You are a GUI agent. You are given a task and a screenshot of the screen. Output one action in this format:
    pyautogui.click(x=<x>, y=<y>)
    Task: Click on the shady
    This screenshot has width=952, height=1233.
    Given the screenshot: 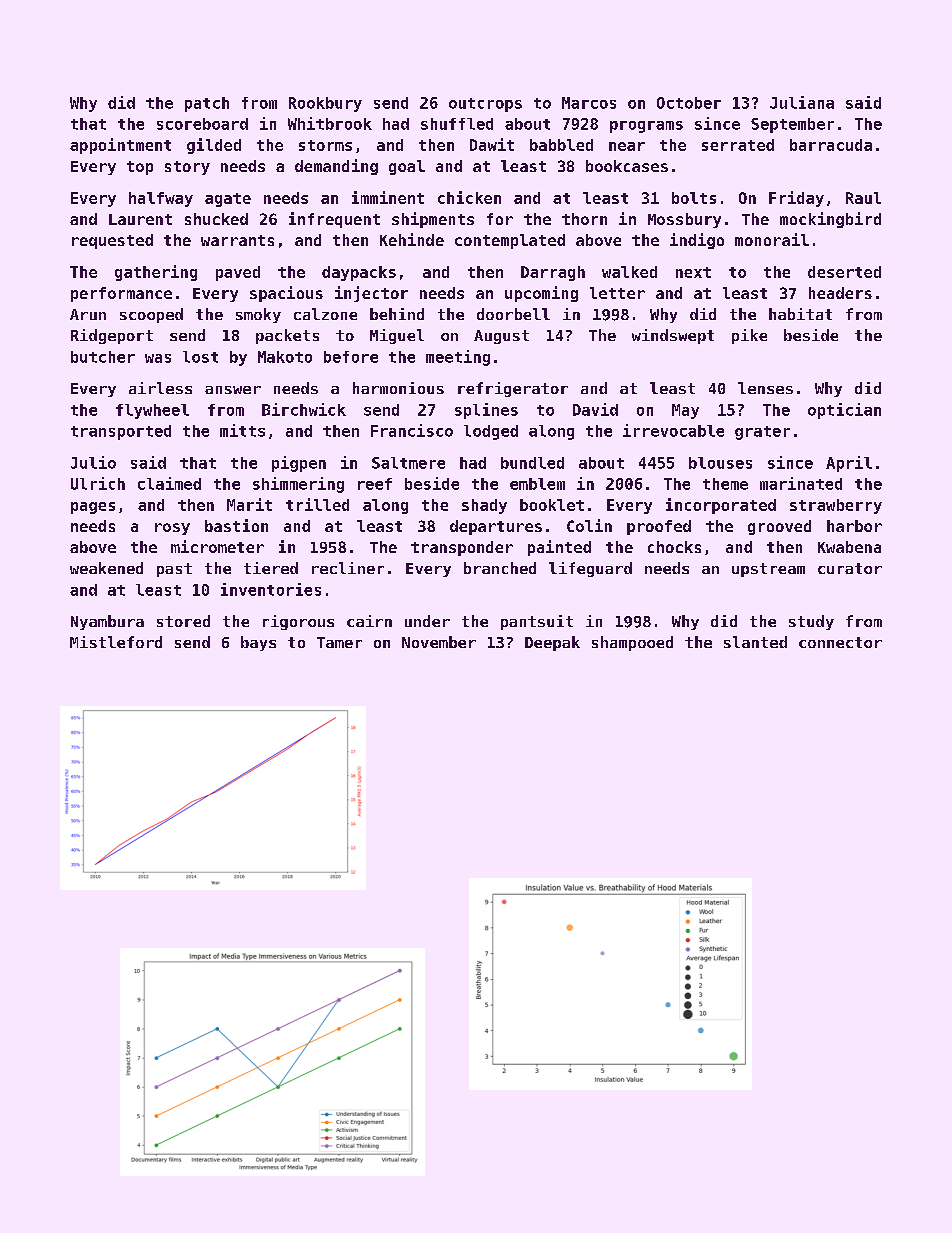 What is the action you would take?
    pyautogui.click(x=484, y=506)
